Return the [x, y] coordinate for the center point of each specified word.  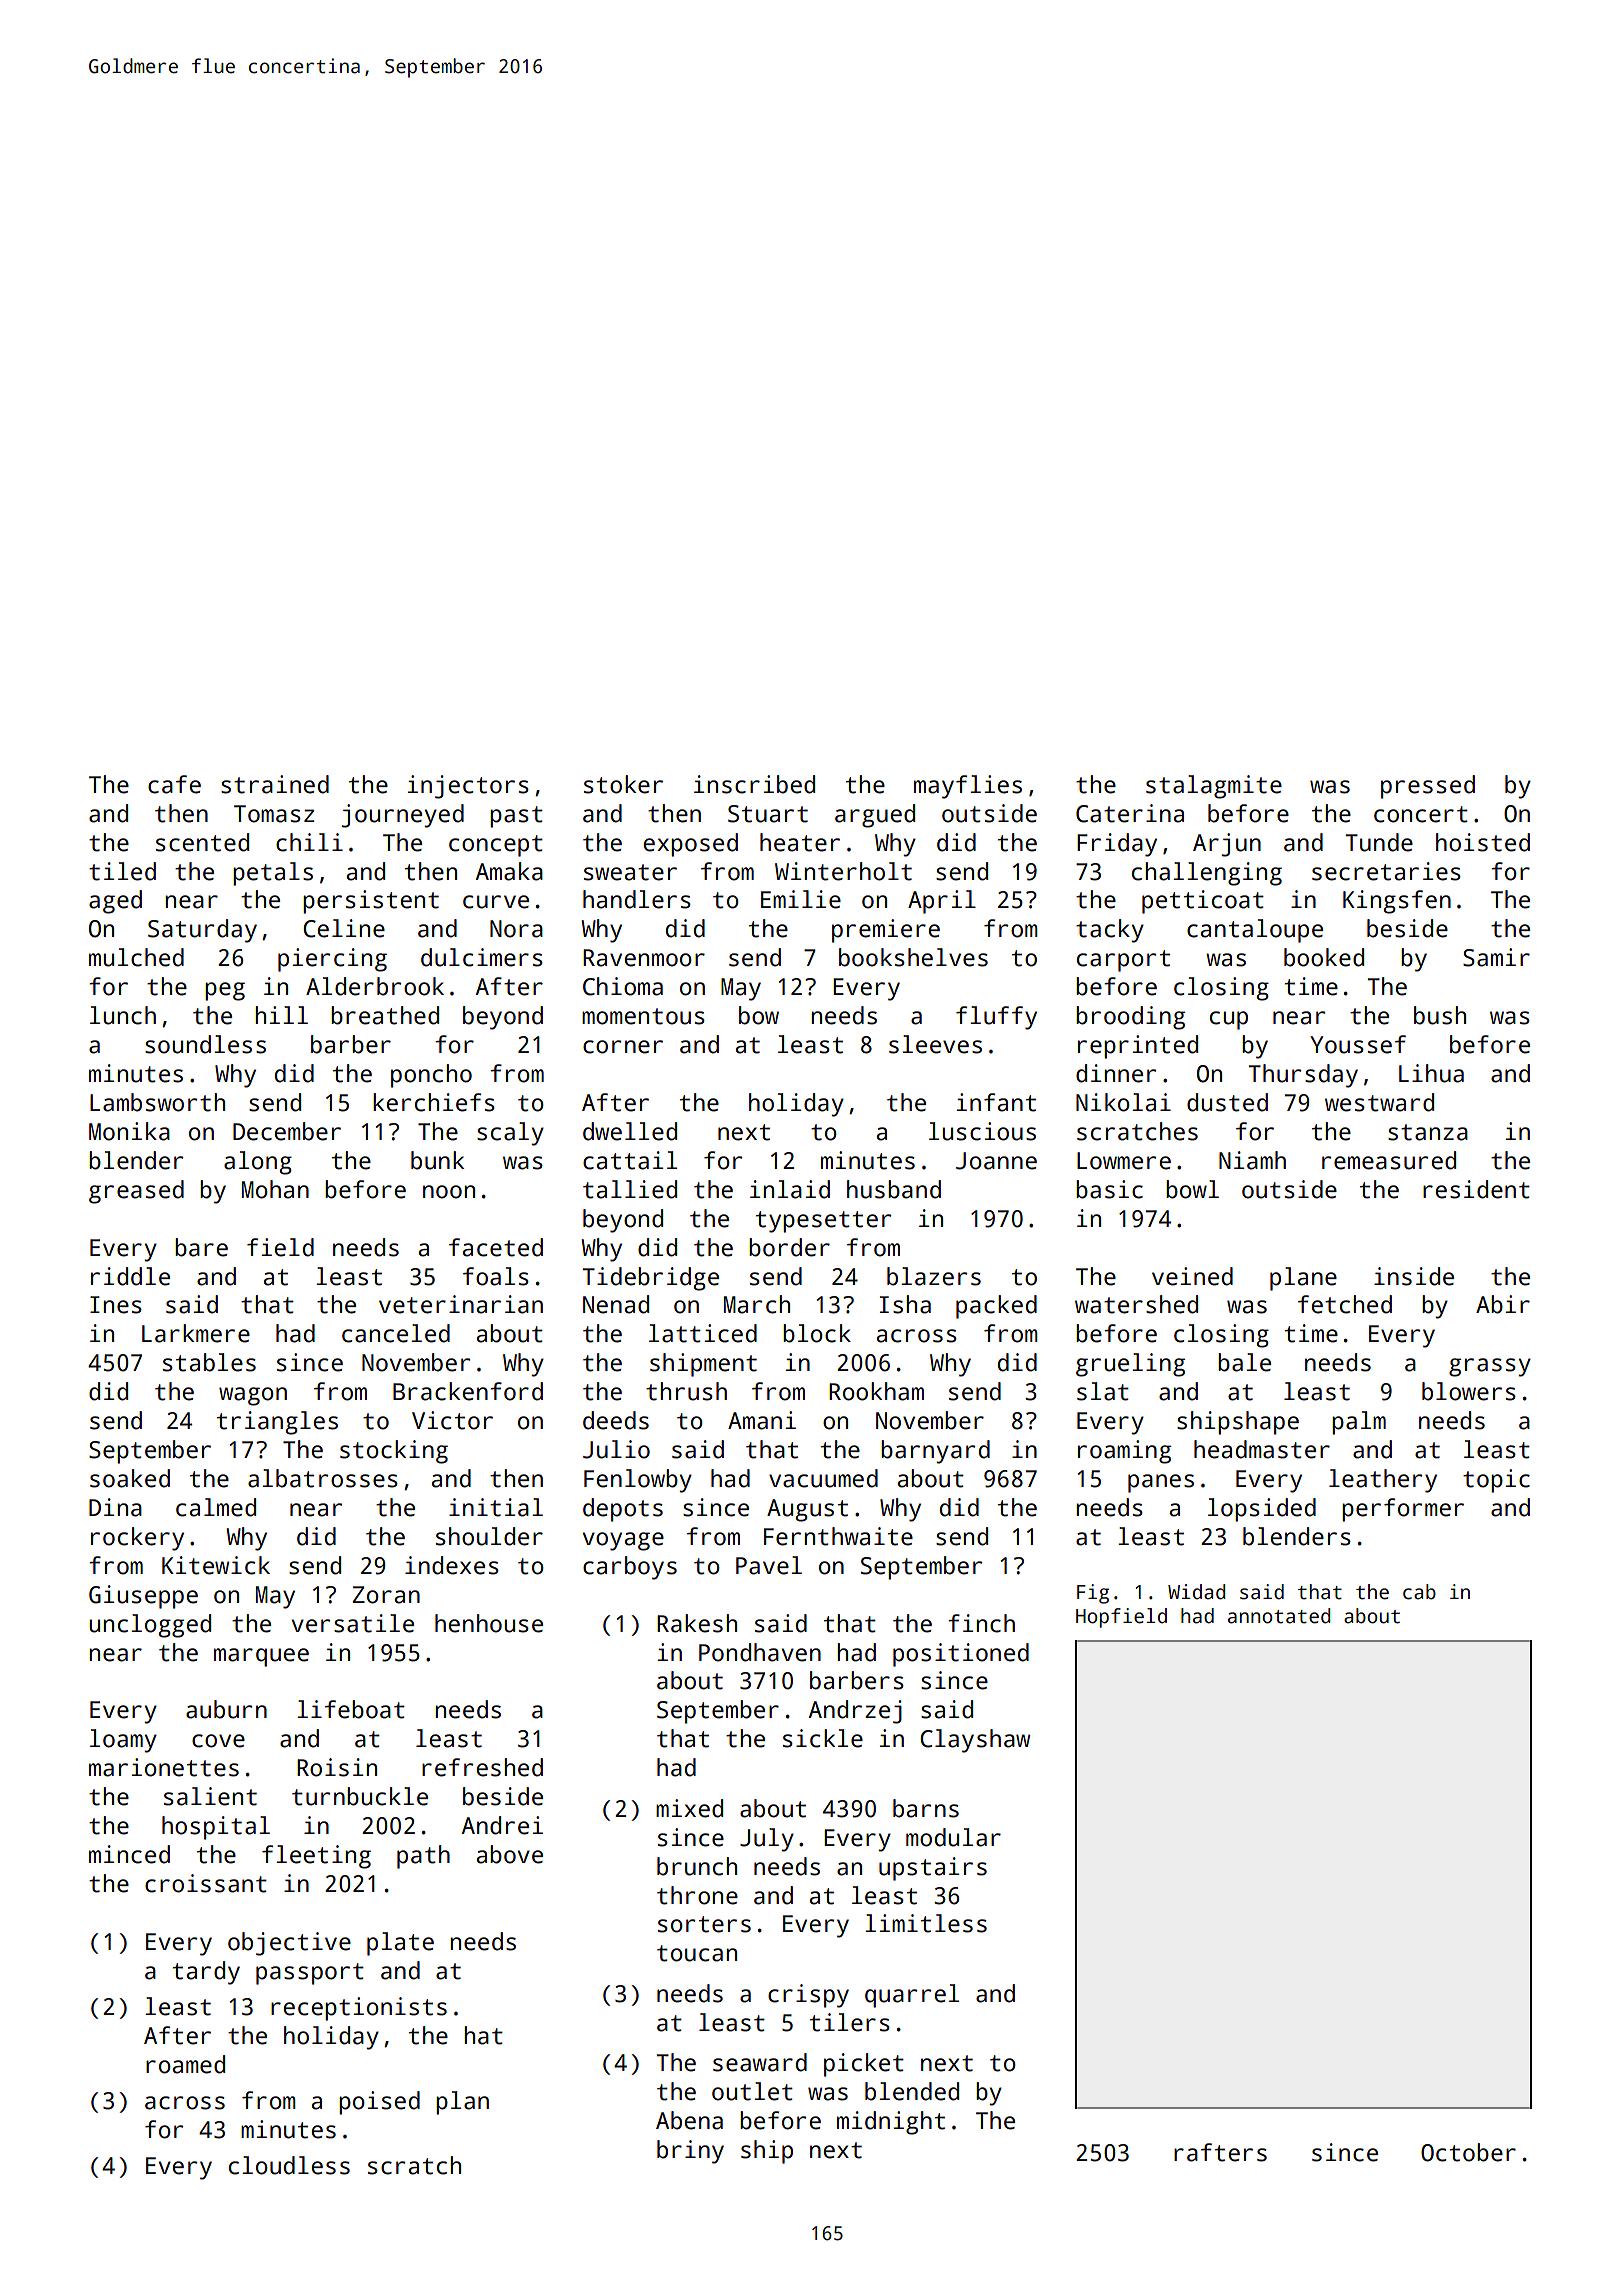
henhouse [489, 1623]
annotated [1279, 1616]
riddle [130, 1276]
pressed [1428, 787]
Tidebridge [650, 1279]
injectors [468, 787]
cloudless [289, 2165]
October [1468, 2152]
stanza [1428, 1132]
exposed [691, 845]
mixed [689, 1808]
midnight [891, 2123]
